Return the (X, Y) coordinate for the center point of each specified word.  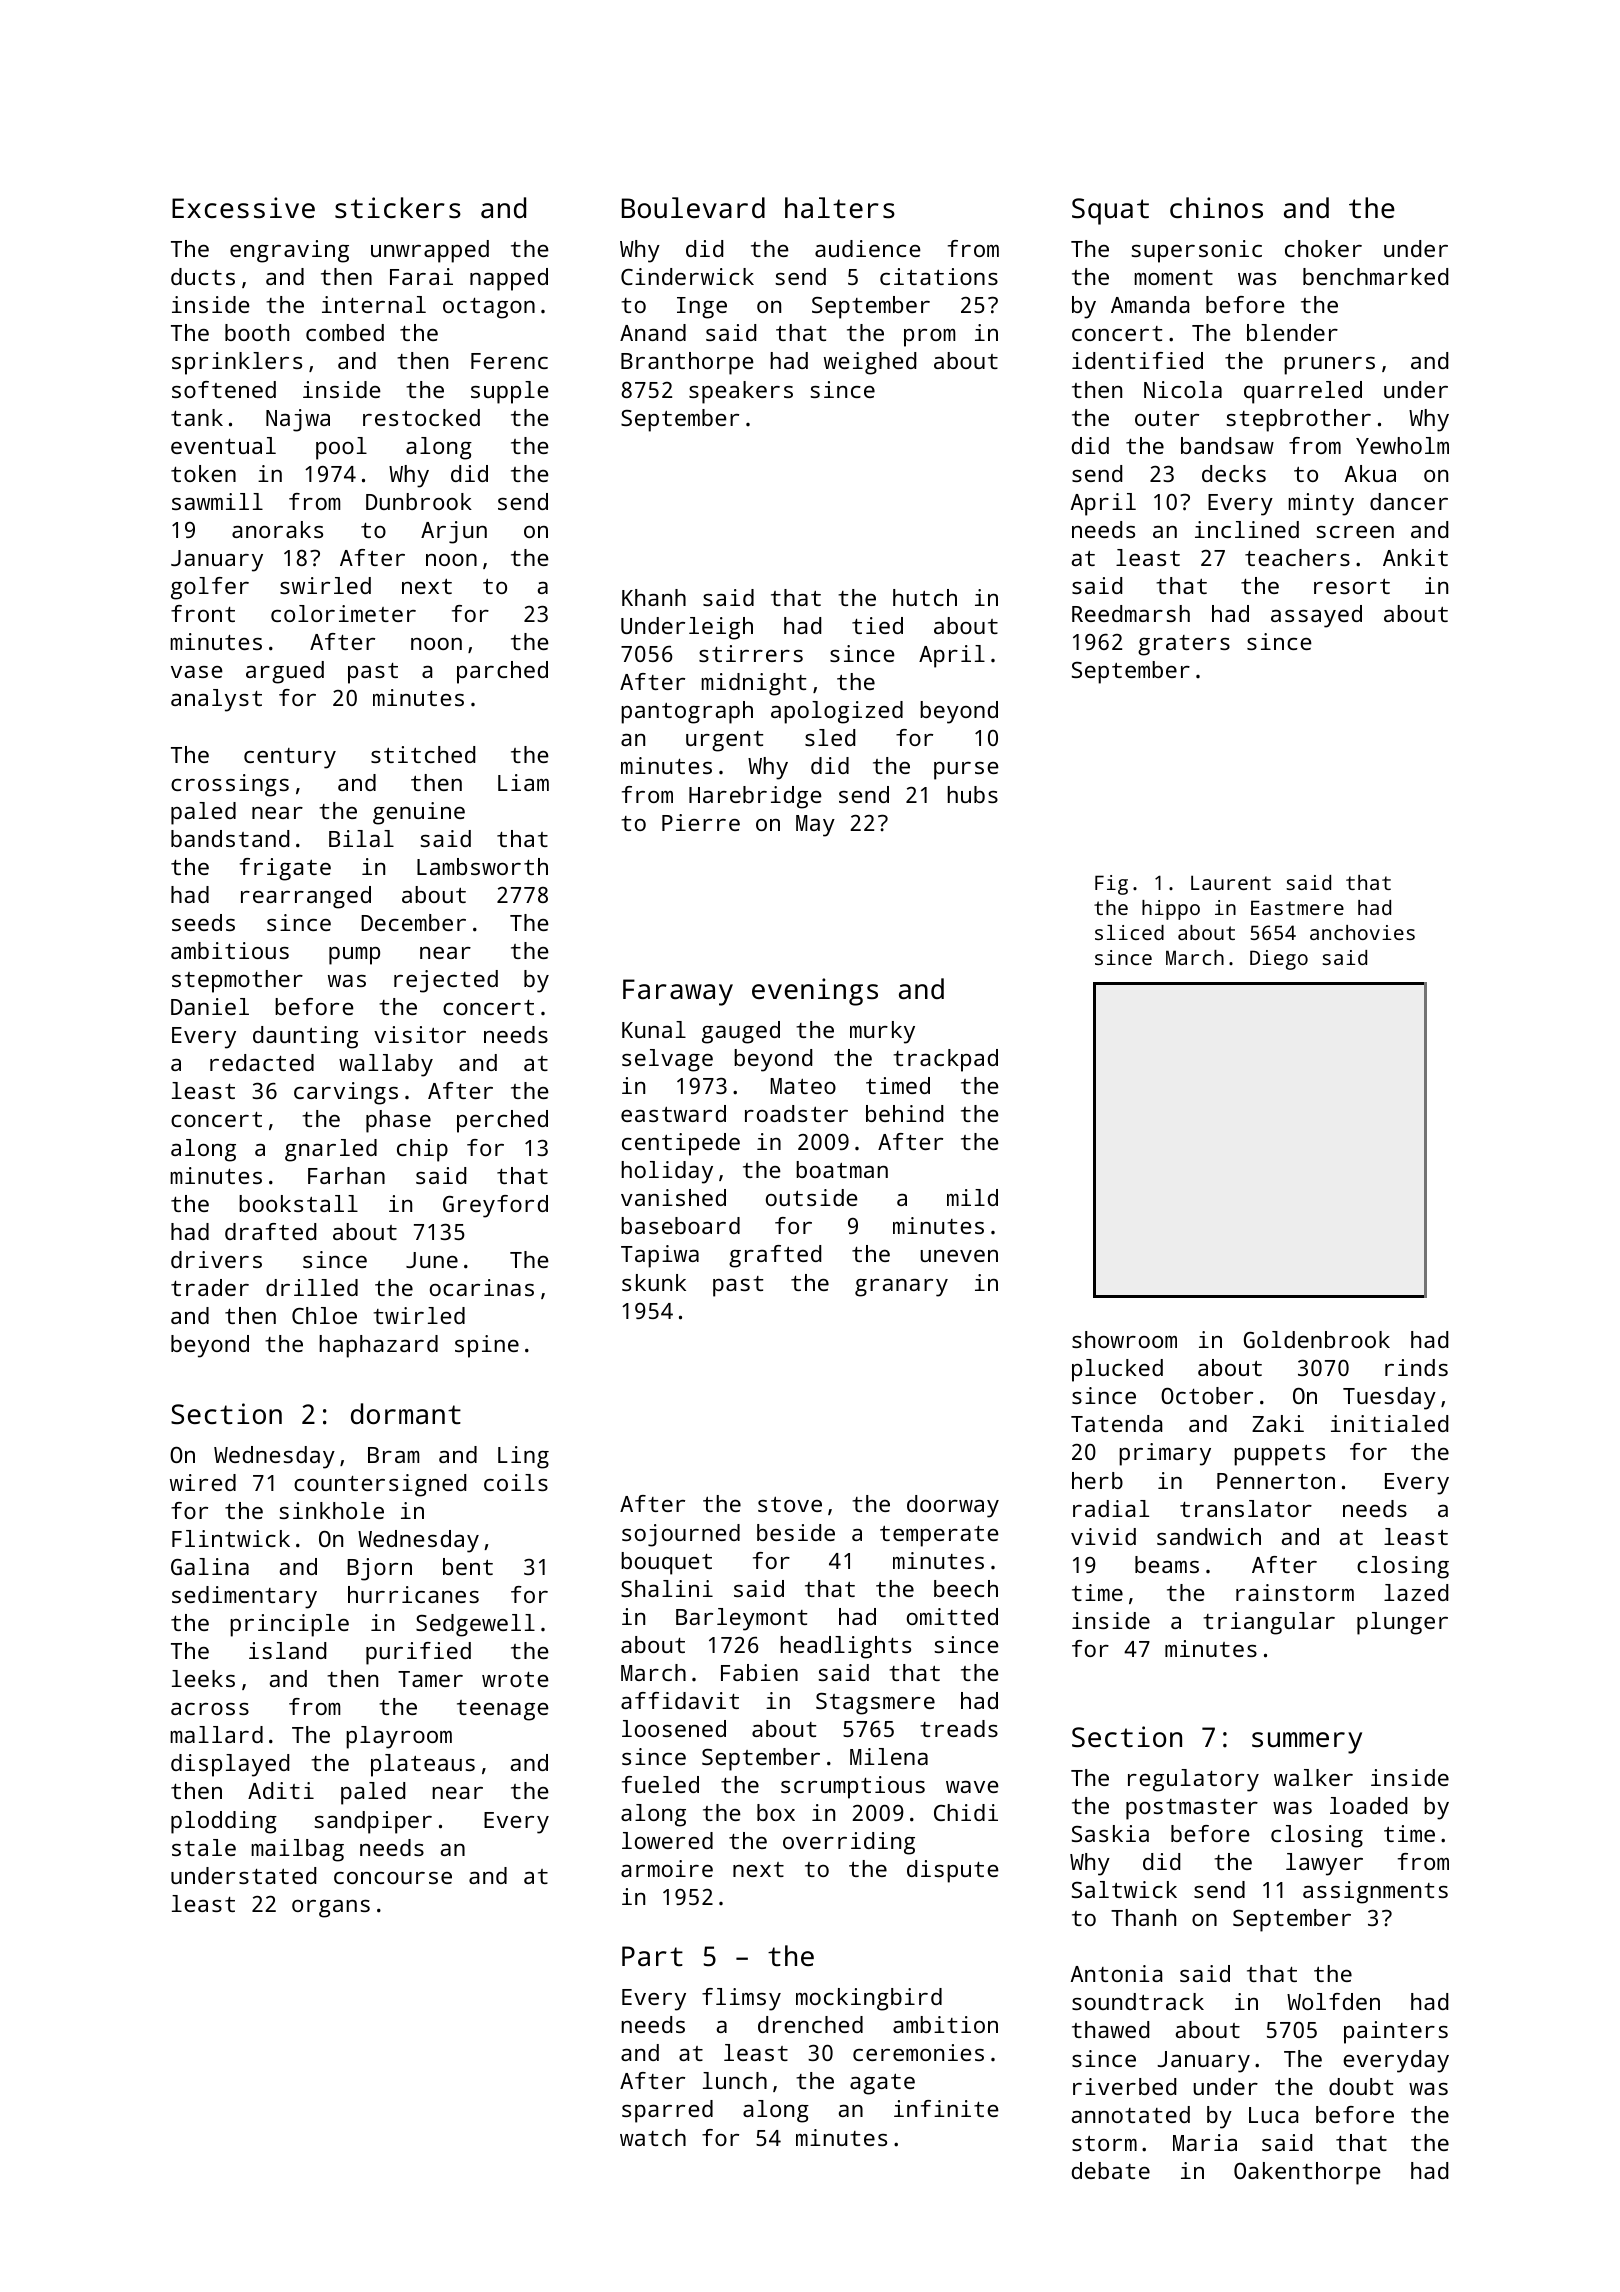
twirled (419, 1315)
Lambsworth (482, 866)
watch (653, 2137)
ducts (203, 276)
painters (1396, 2032)
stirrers (751, 653)
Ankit (1415, 557)
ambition (945, 2024)
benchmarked (1375, 276)
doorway (953, 1506)
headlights (845, 1647)
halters (840, 208)
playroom (399, 1737)
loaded (1368, 1805)
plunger (1402, 1623)
